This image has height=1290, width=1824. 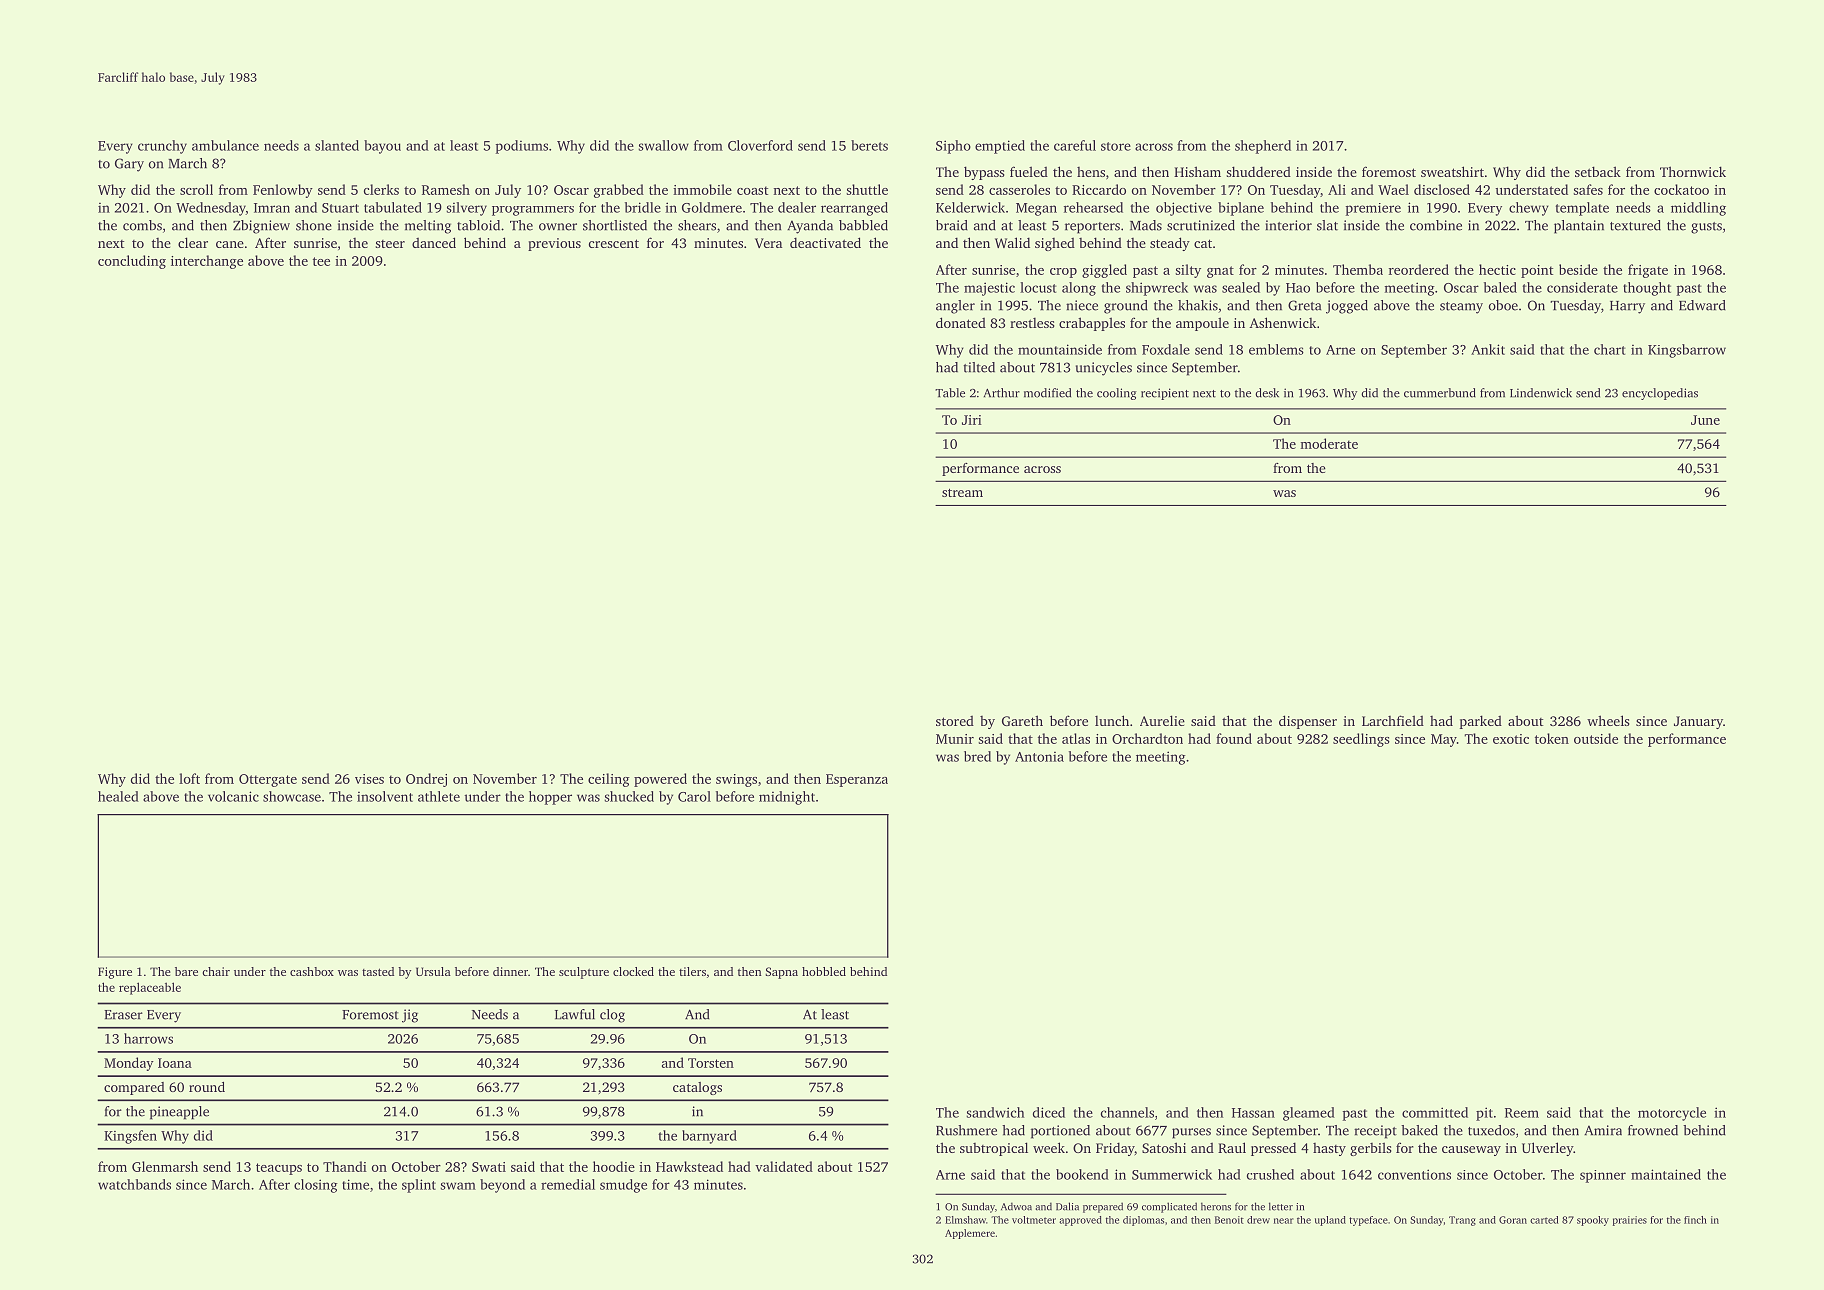 What do you see at coordinates (768, 243) in the image?
I see `Vera` at bounding box center [768, 243].
